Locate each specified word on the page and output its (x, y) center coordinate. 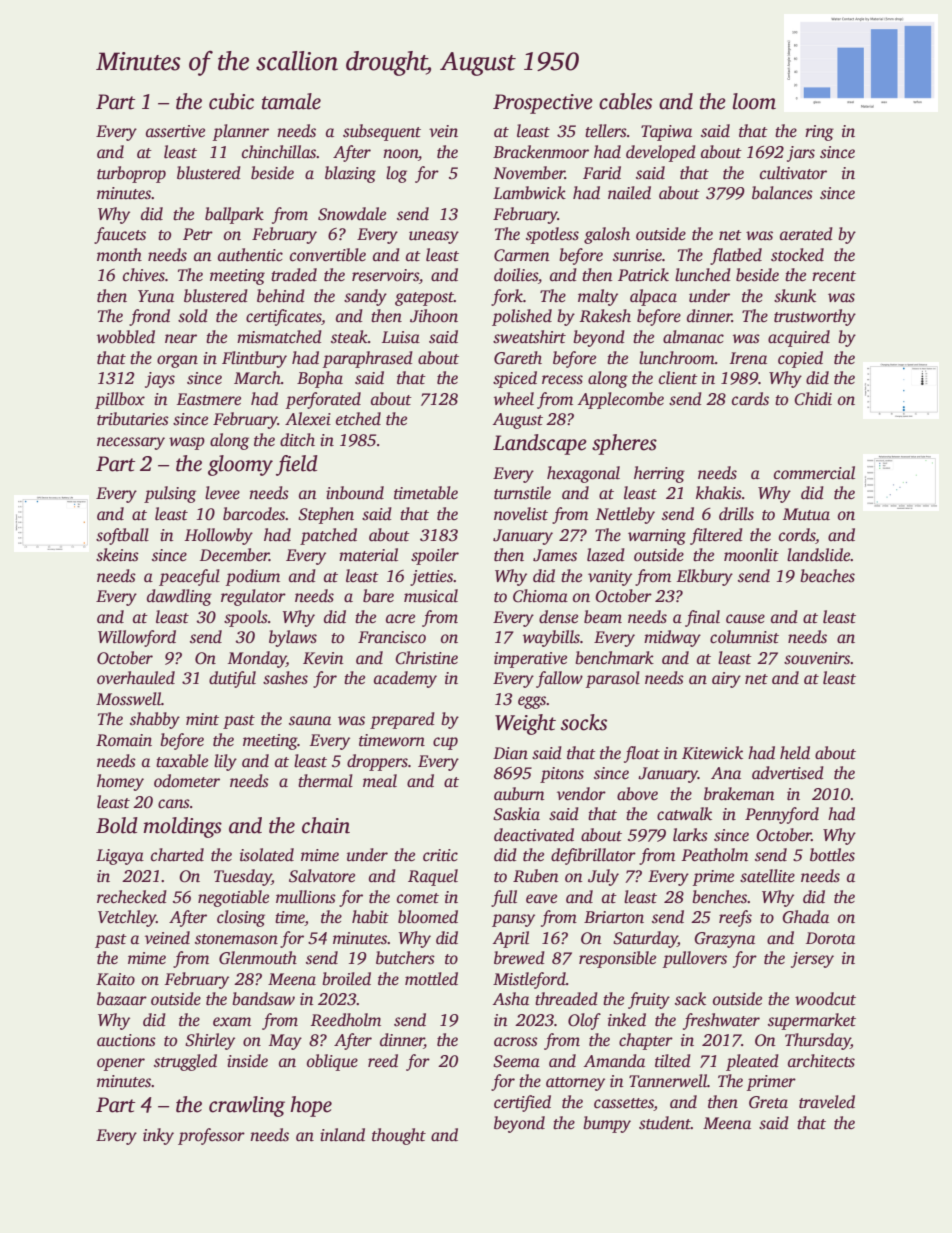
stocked (797, 255)
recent (834, 276)
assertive (175, 131)
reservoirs (385, 275)
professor (211, 1136)
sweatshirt (529, 337)
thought (399, 1136)
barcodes (254, 514)
